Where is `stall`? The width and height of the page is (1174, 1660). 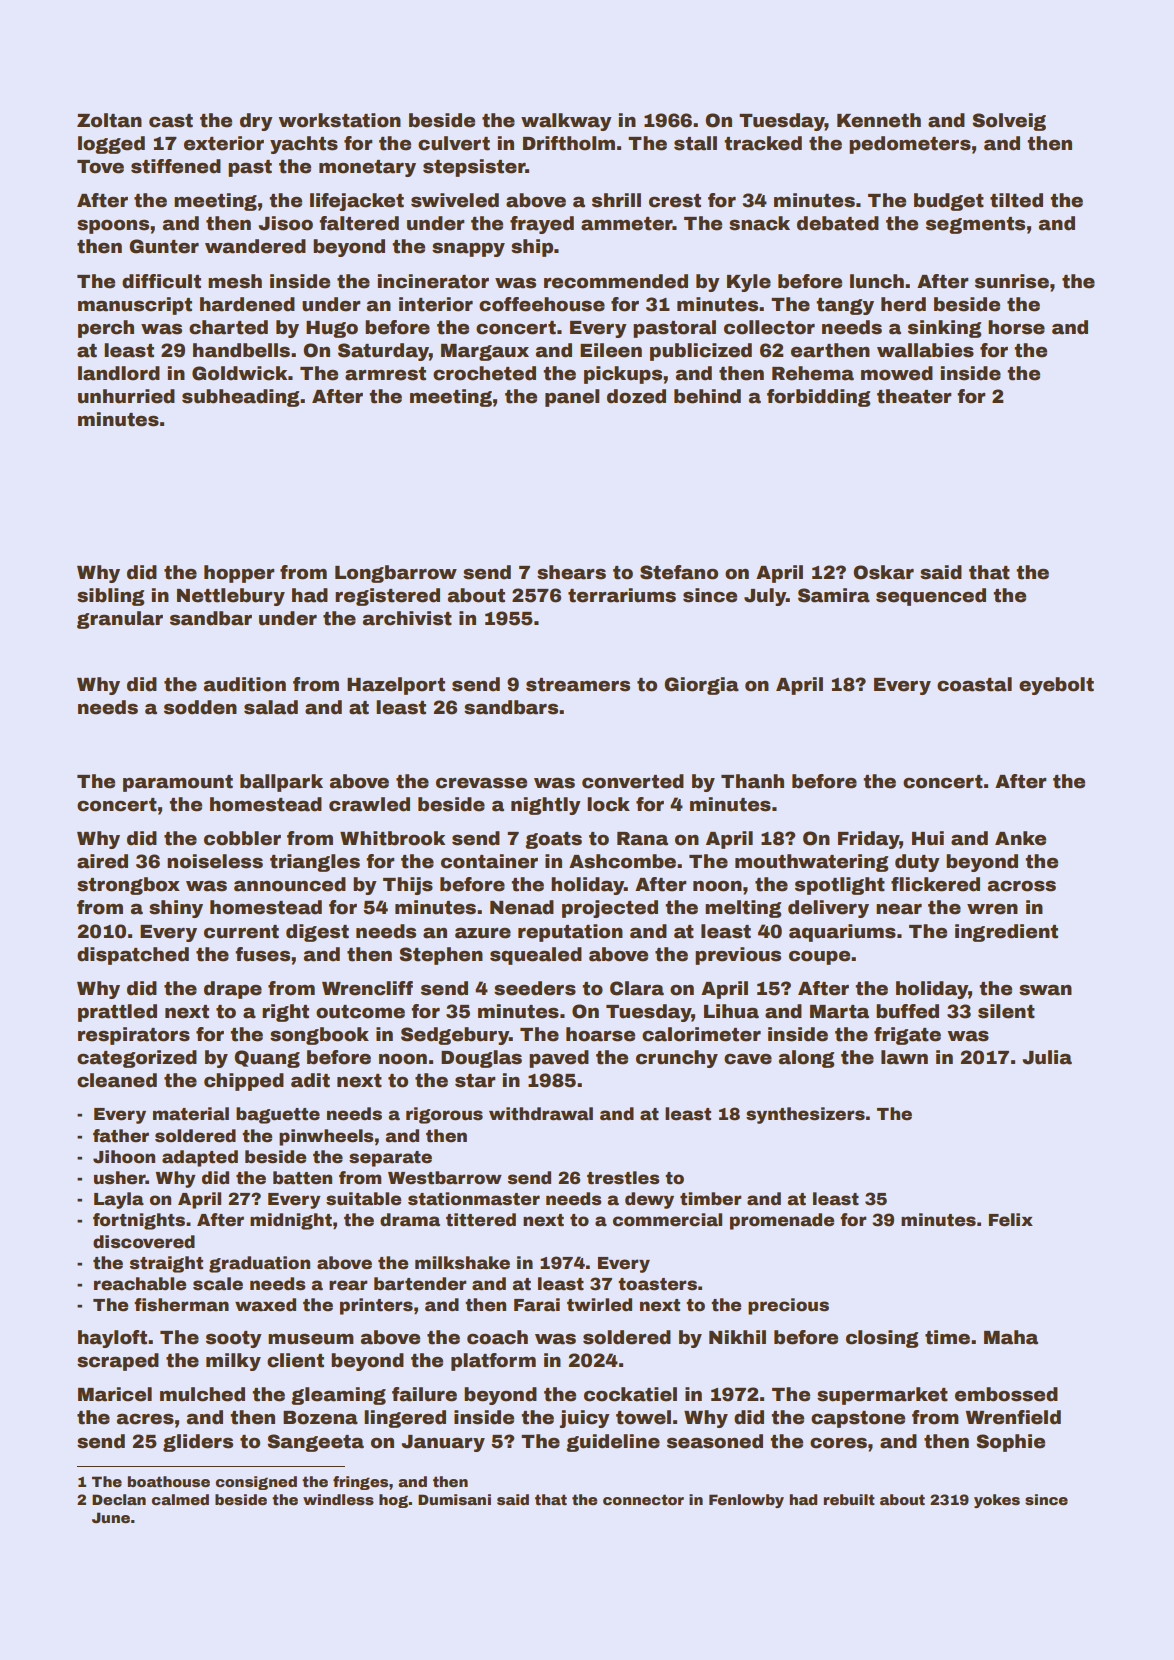
stall is located at coordinates (695, 143).
